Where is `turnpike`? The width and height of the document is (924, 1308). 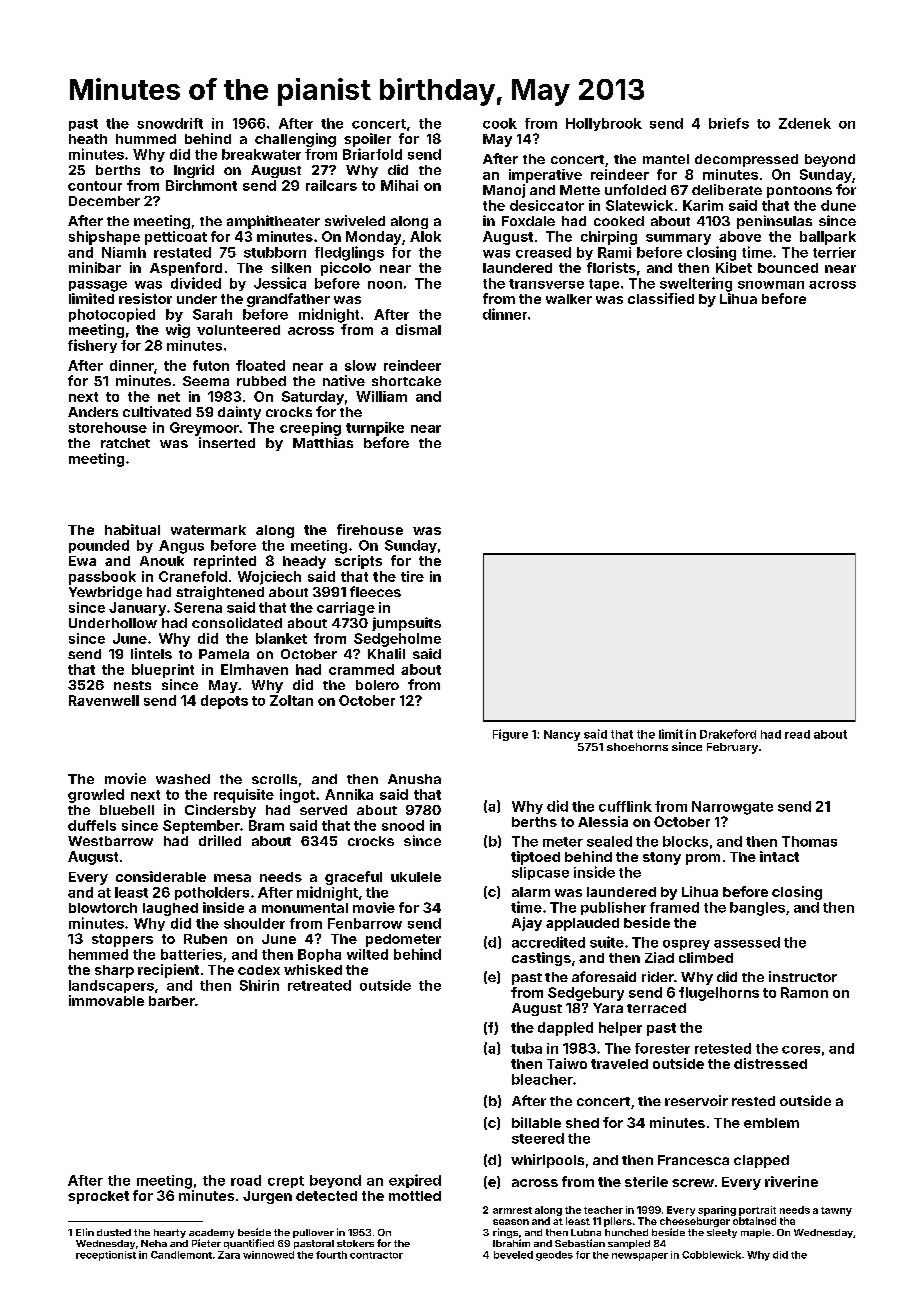 turnpike is located at coordinates (375, 429).
